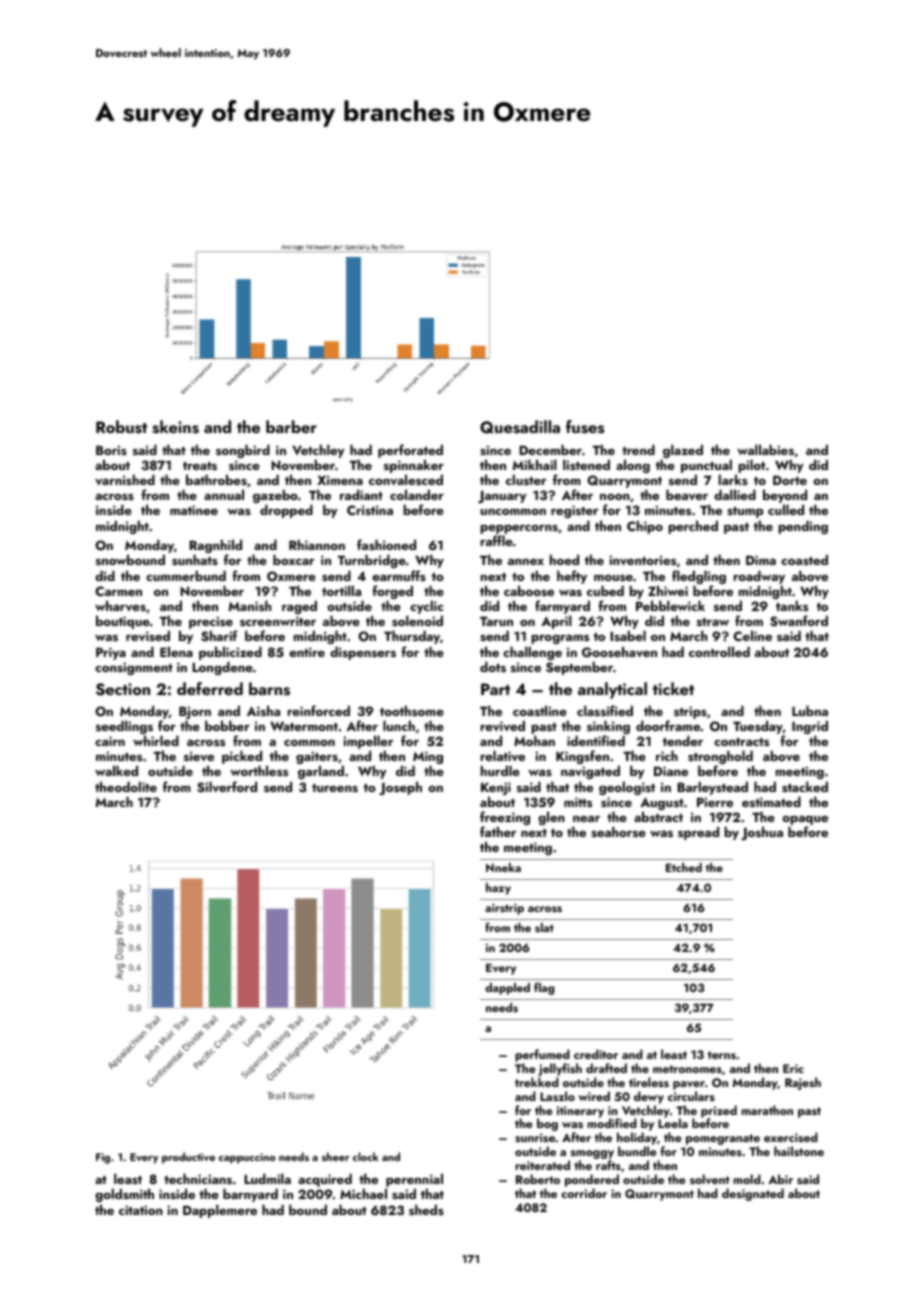  What do you see at coordinates (227, 787) in the document?
I see `Silverford` at bounding box center [227, 787].
